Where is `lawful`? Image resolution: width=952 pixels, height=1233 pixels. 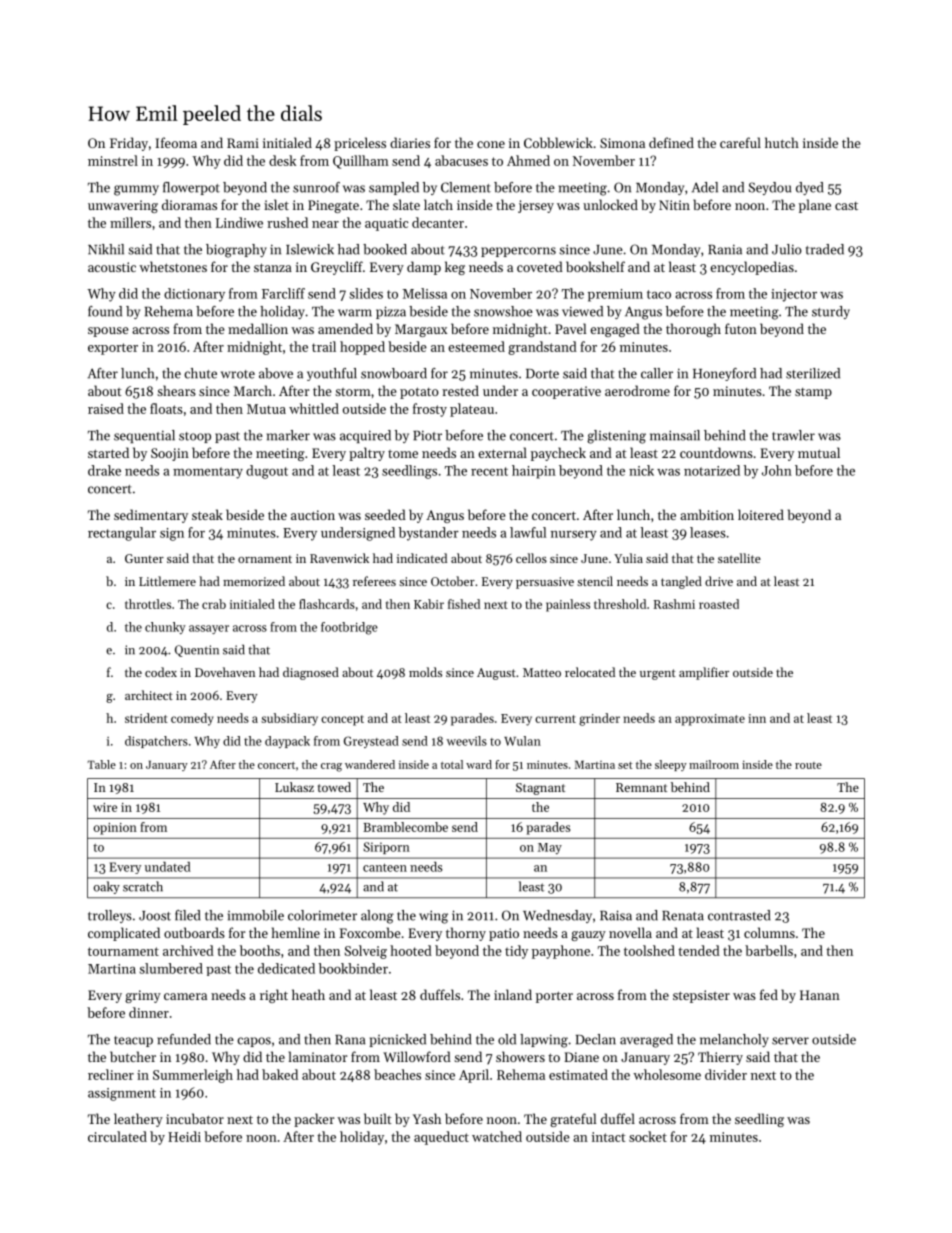
lawful is located at coordinates (528, 532).
